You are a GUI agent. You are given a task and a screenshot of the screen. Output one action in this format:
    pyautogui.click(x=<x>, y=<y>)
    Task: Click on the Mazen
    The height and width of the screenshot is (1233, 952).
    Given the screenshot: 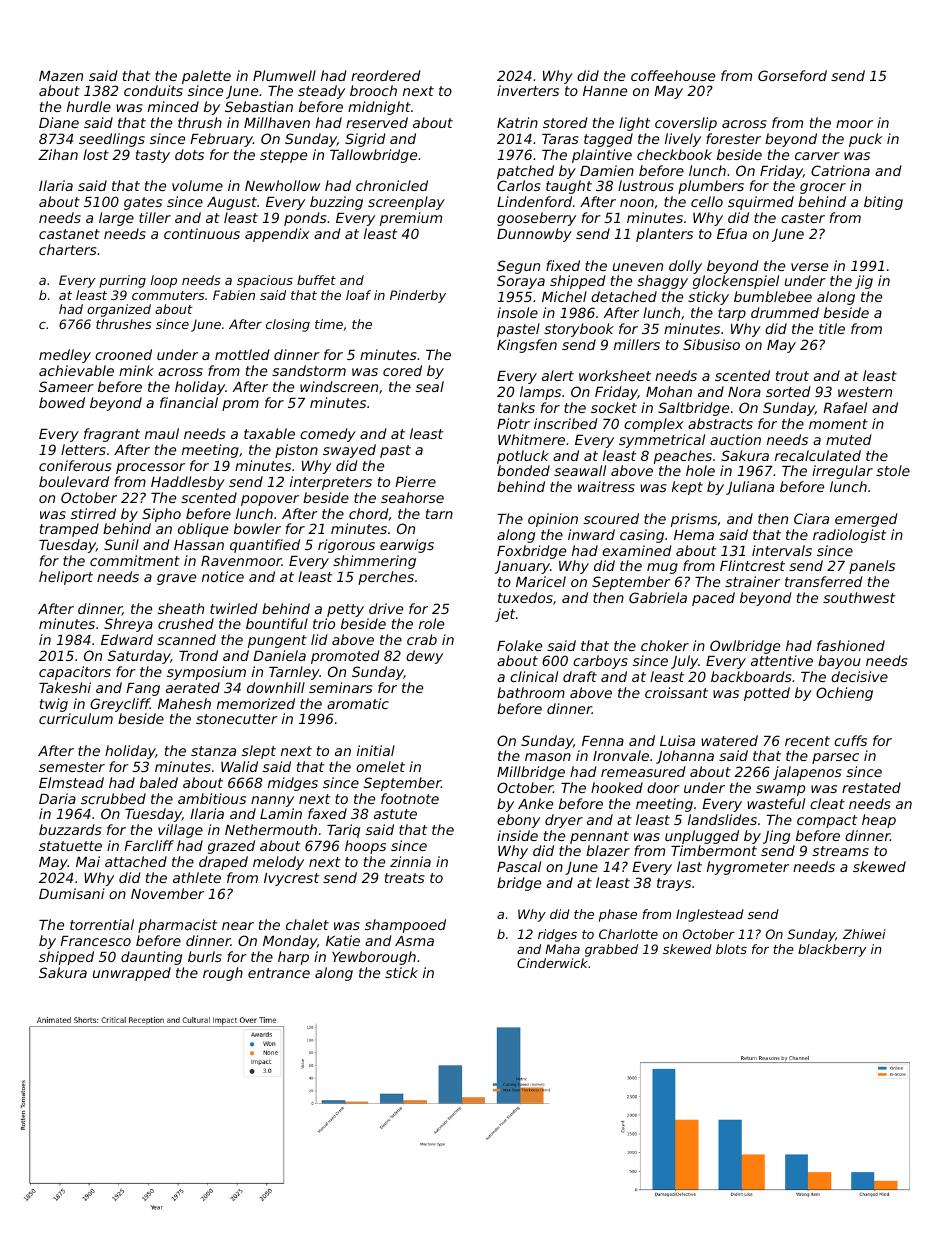 What is the action you would take?
    pyautogui.click(x=61, y=76)
